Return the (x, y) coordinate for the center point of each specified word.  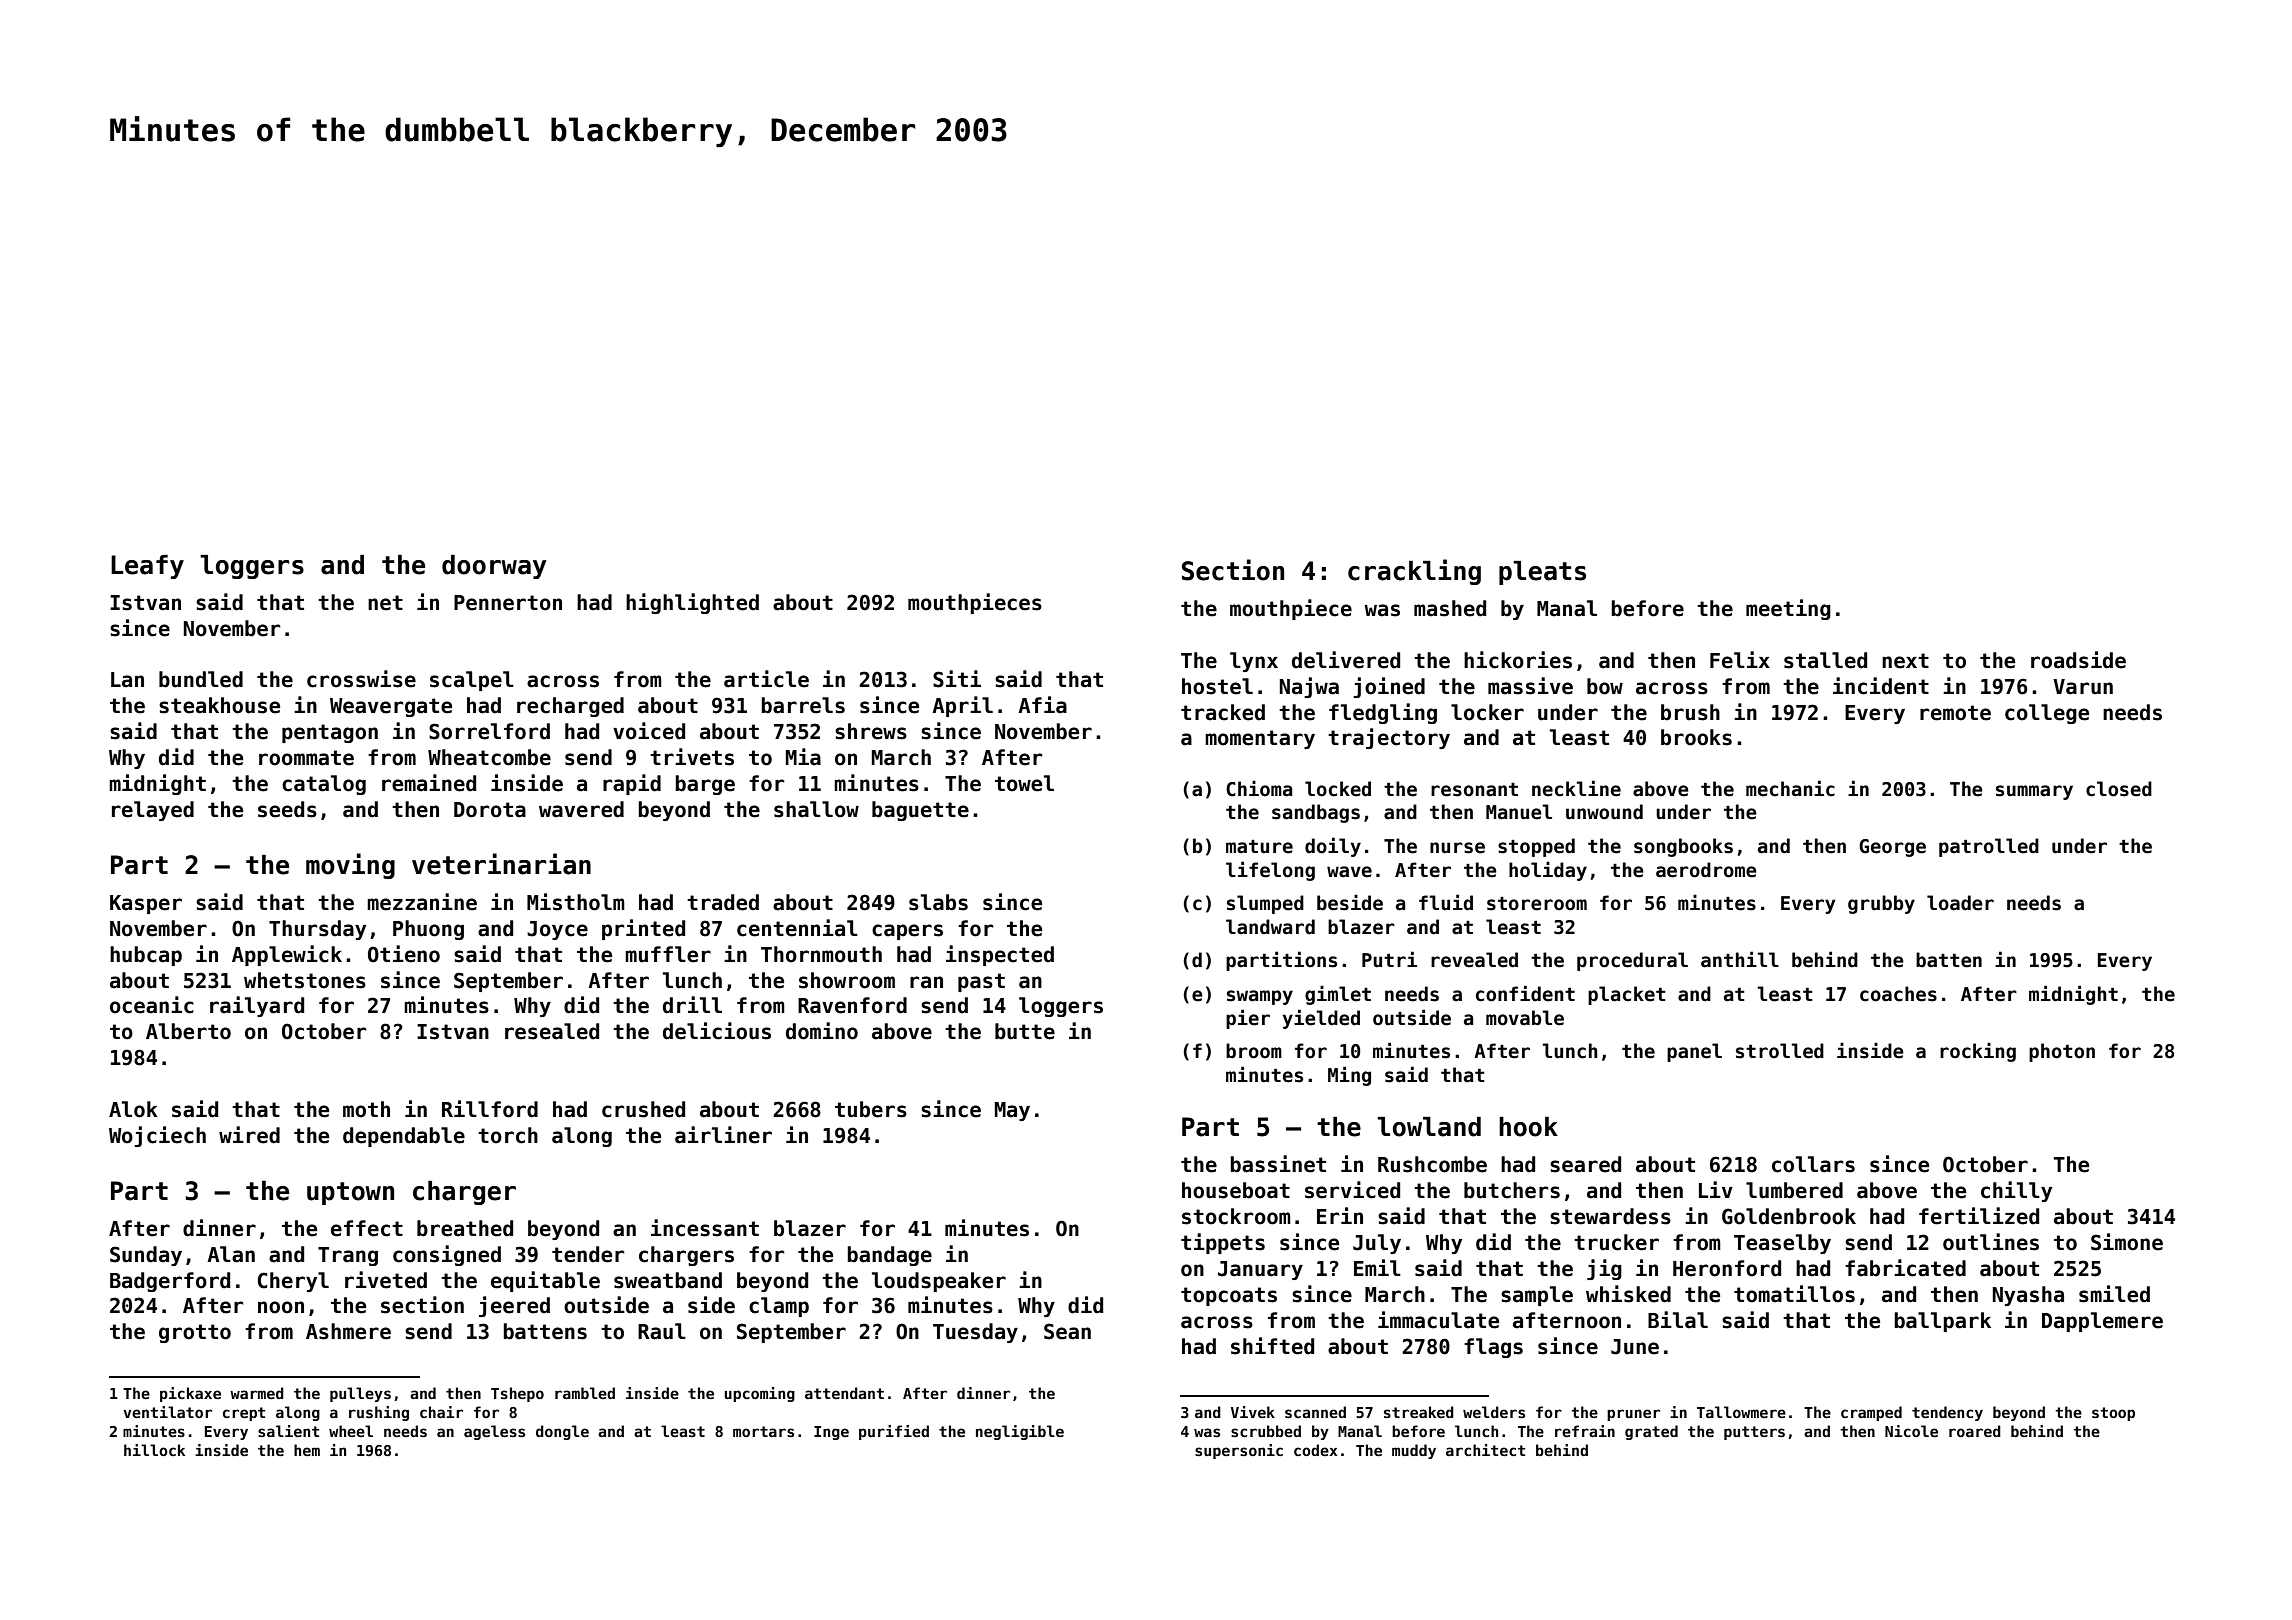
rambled (585, 1393)
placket (1627, 995)
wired (249, 1135)
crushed (643, 1109)
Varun (2083, 687)
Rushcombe (1432, 1164)
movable (1525, 1018)
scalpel (472, 681)
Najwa (1309, 687)
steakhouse (219, 705)
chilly (2016, 1191)
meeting (1788, 609)
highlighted (692, 603)
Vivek (1253, 1412)
